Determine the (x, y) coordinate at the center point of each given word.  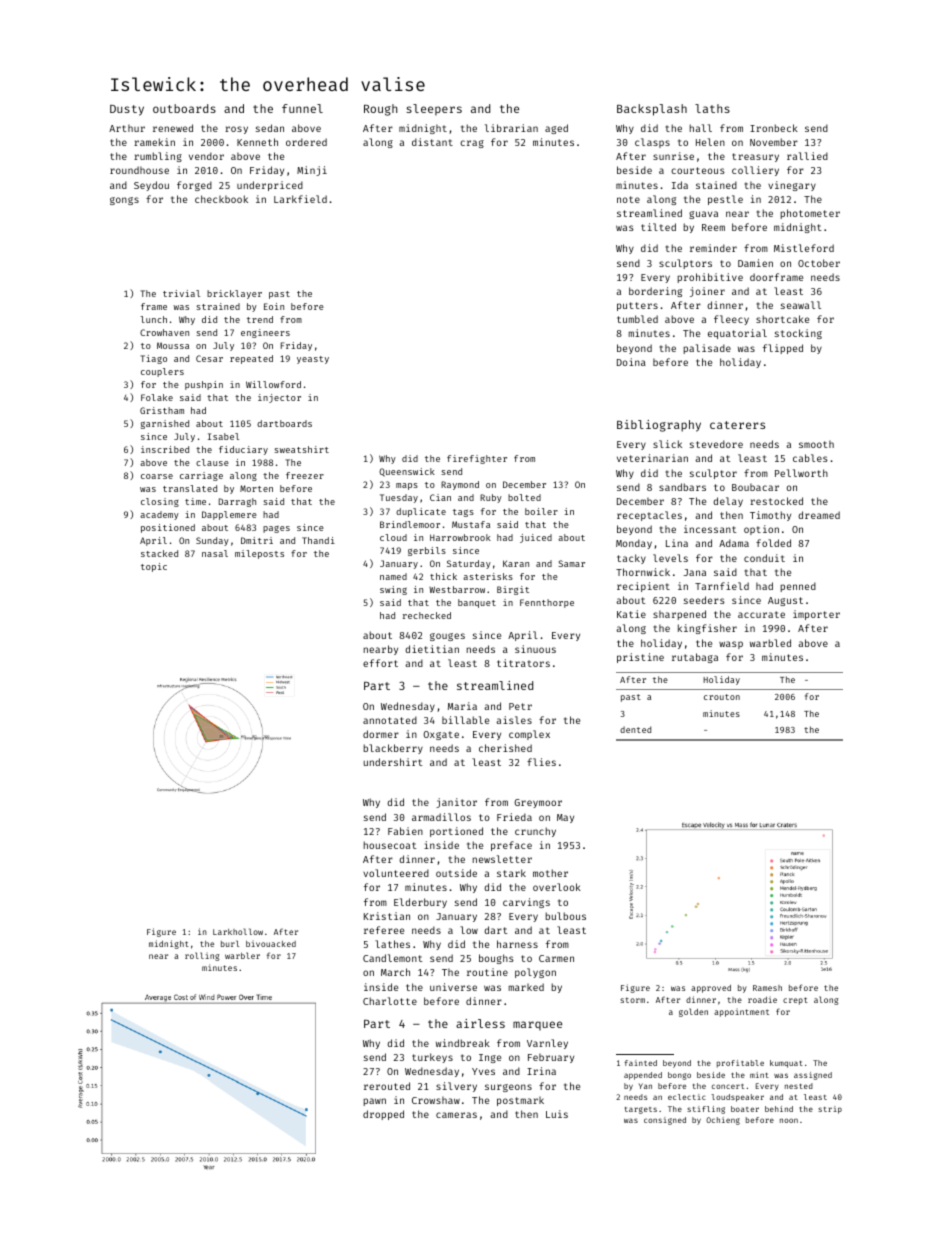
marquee (537, 1025)
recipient (643, 587)
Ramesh (767, 988)
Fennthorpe (547, 603)
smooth (816, 444)
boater (745, 1109)
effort (380, 663)
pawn (375, 1102)
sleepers (434, 110)
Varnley (547, 1044)
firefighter (477, 459)
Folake (157, 397)
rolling (202, 956)
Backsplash (652, 110)
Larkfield (300, 199)
